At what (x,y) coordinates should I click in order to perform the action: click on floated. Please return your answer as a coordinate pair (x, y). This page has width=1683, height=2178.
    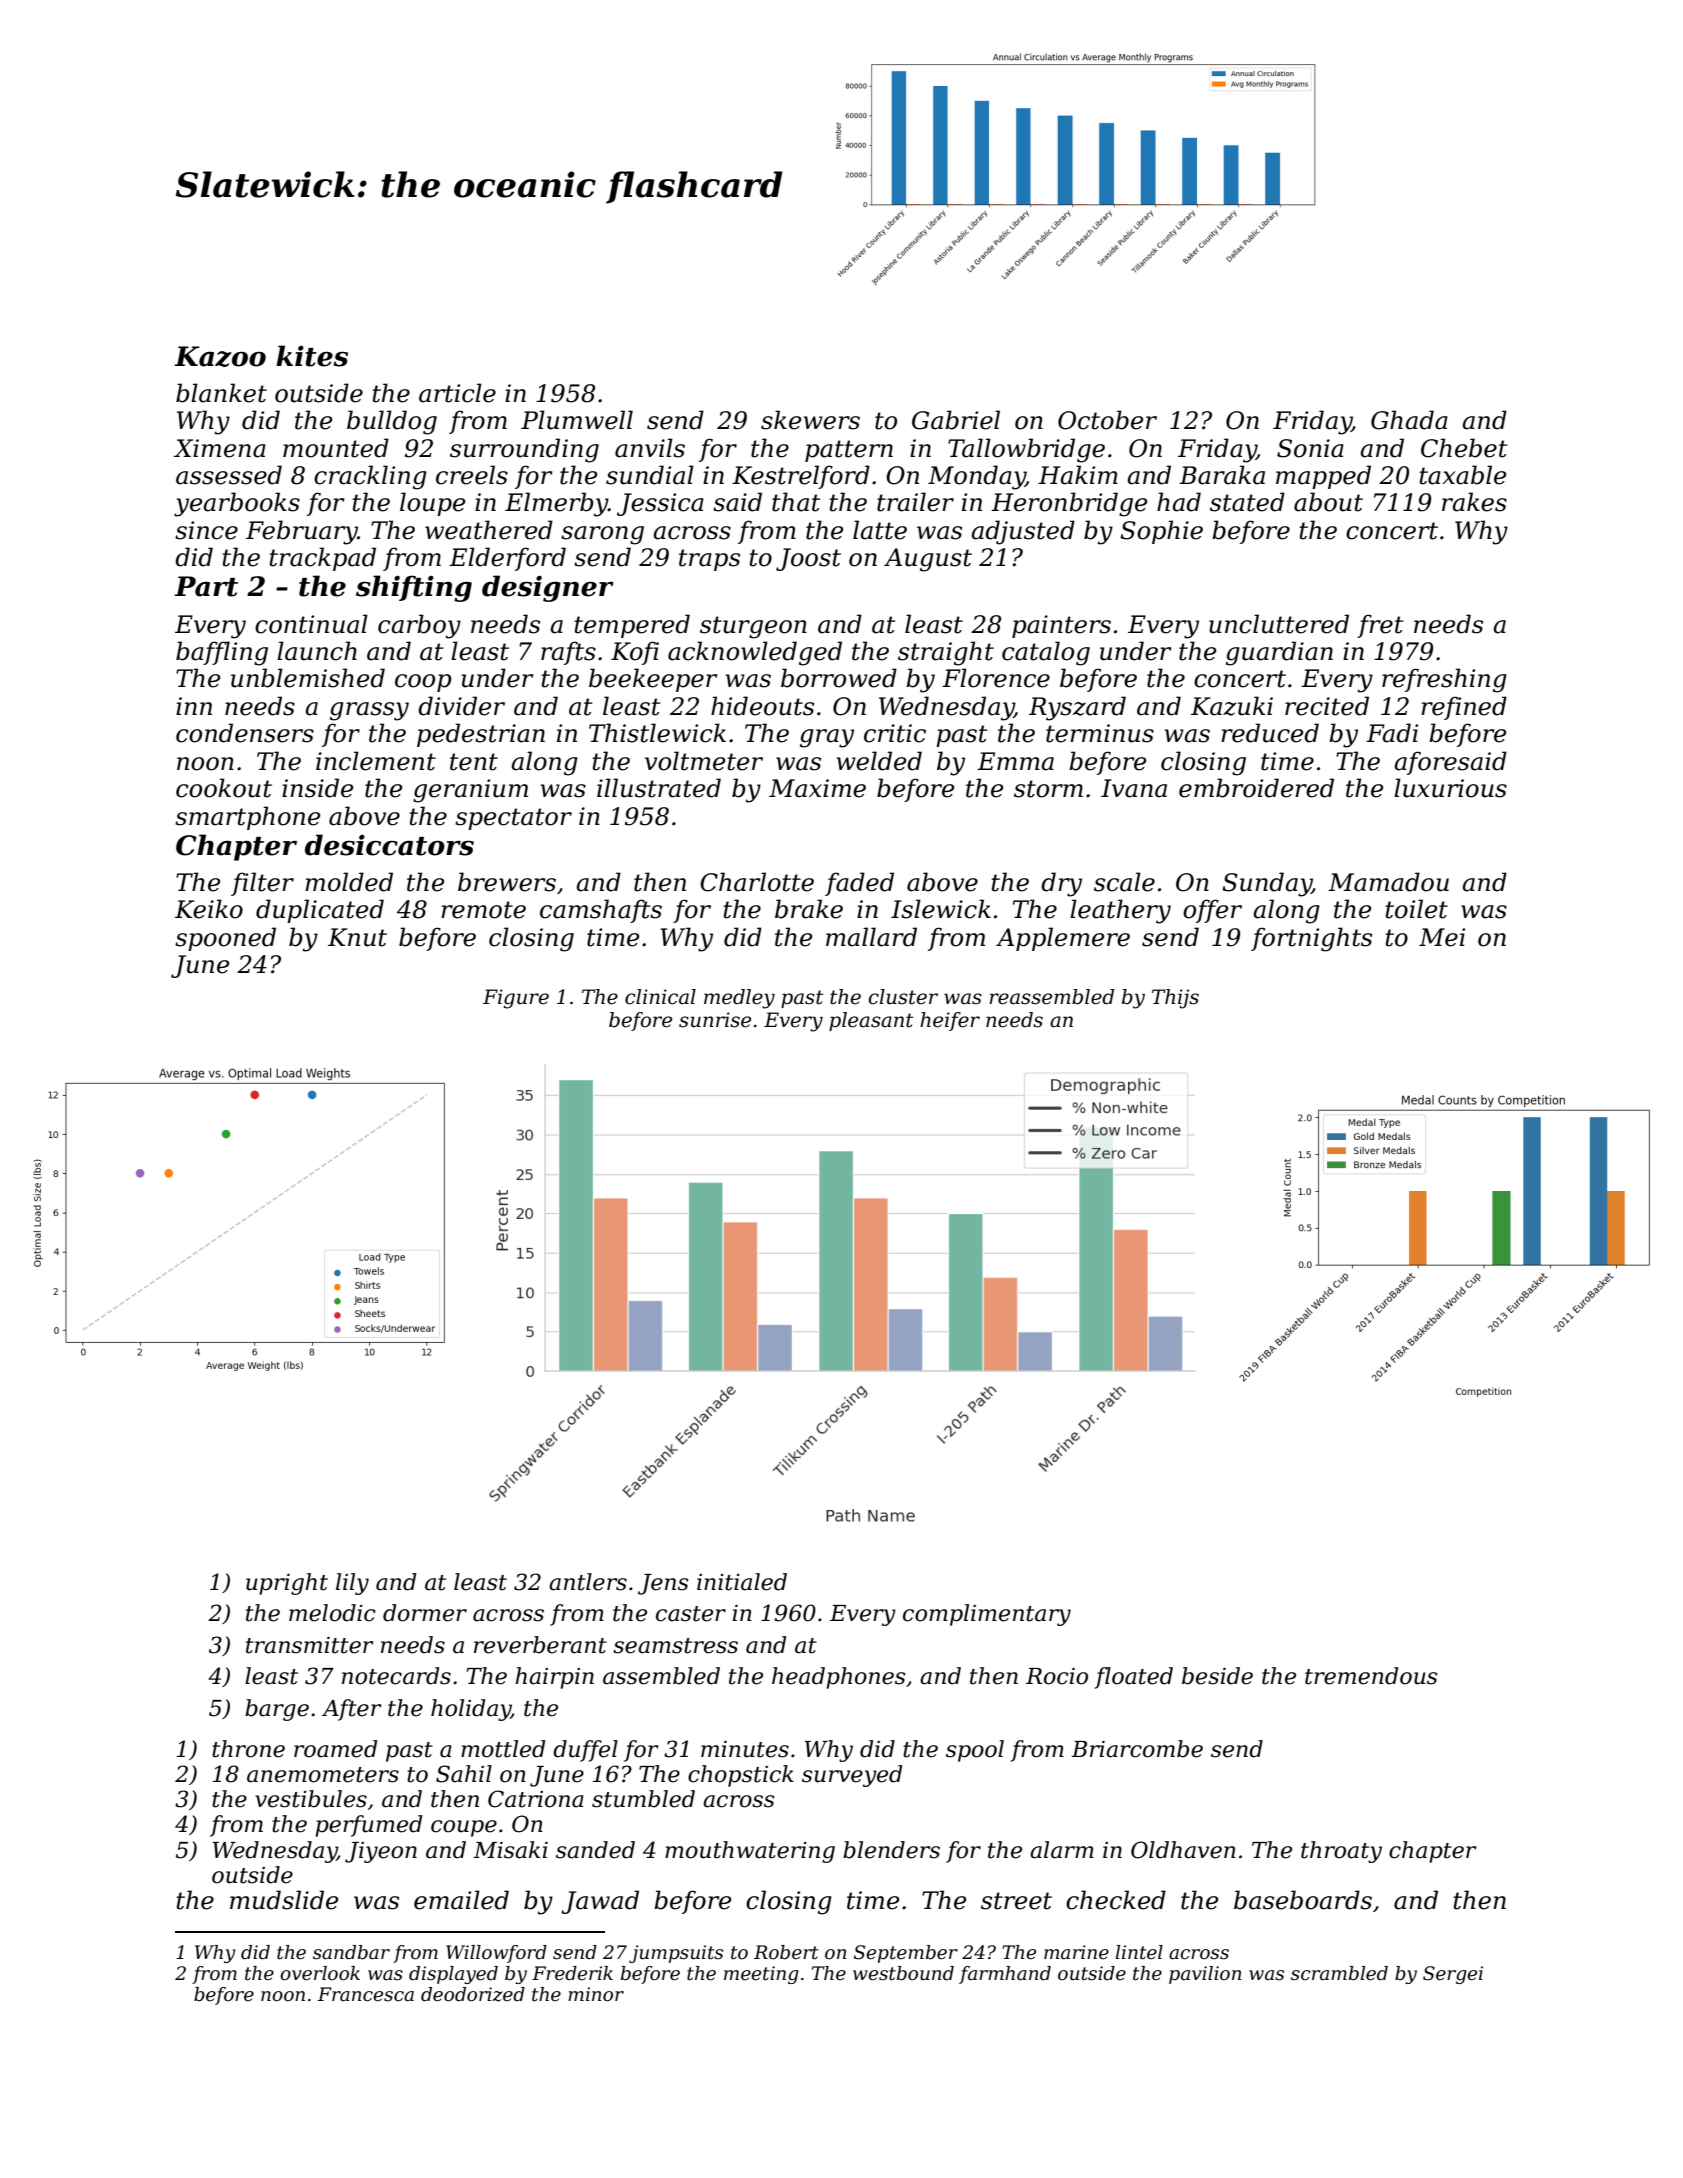
    Looking at the image, I should click on (1134, 1678).
